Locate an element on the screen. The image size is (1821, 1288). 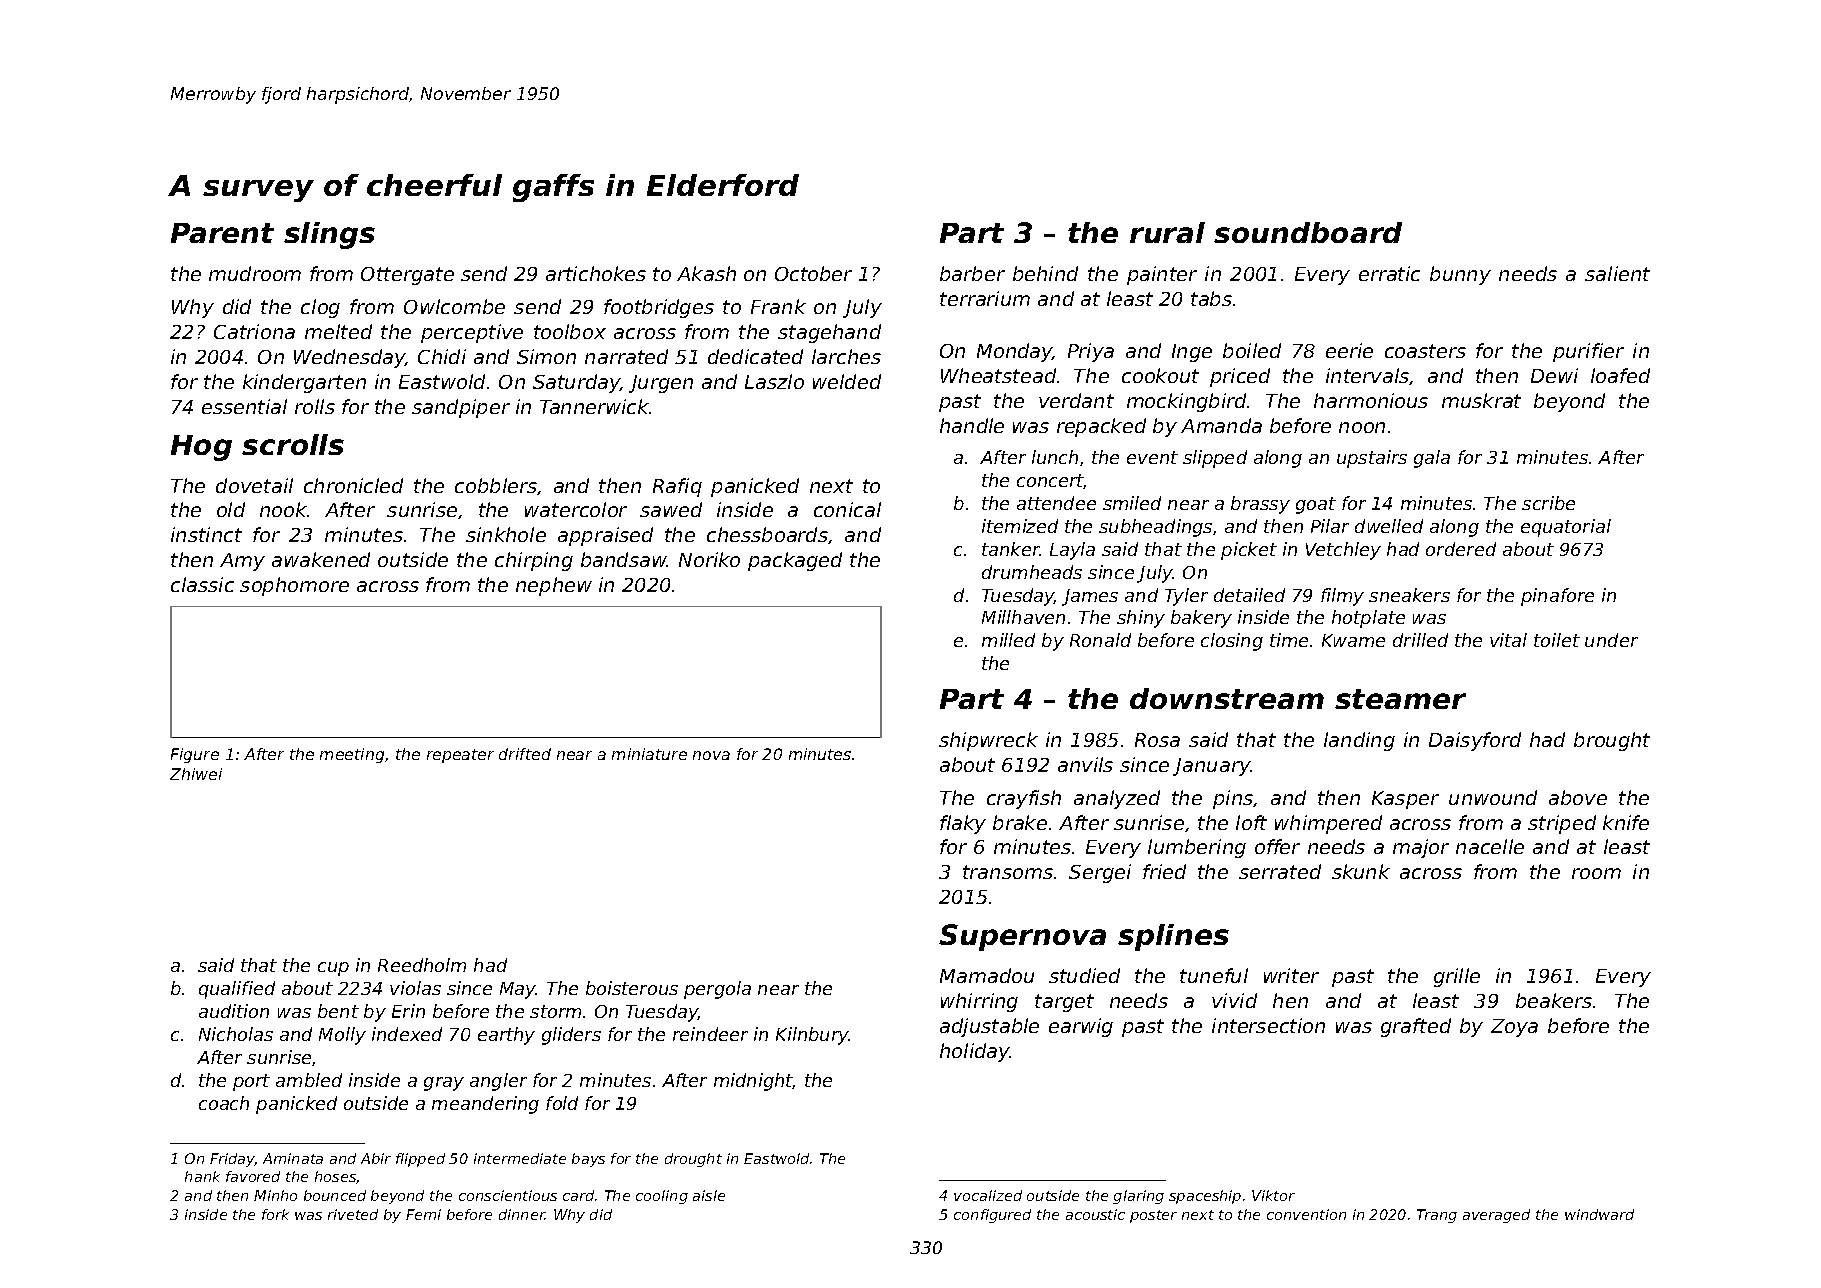
sandpiper is located at coordinates (461, 408).
